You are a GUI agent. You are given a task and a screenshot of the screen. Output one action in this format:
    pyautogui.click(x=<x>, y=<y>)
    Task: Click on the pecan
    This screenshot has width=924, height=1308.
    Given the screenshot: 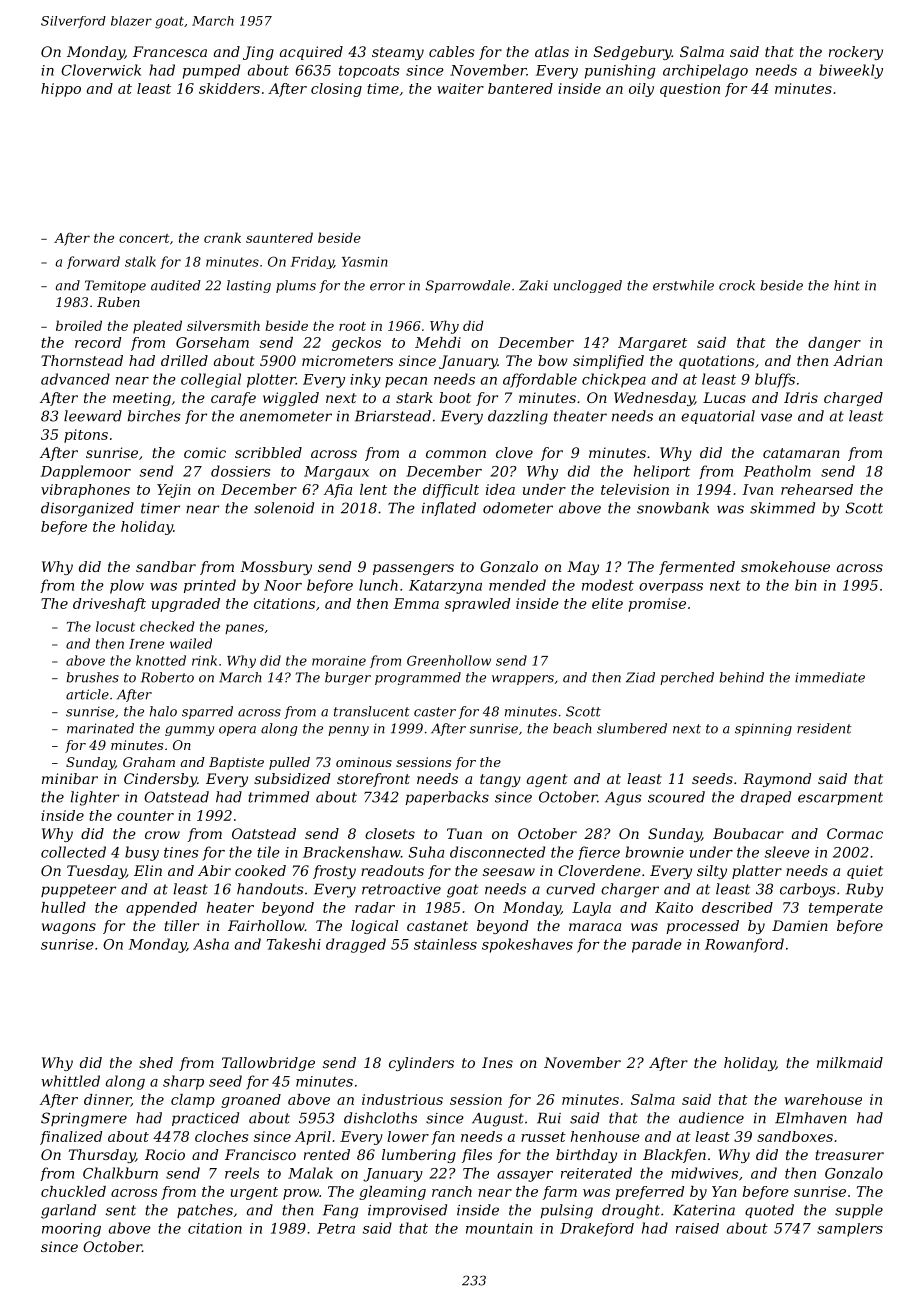 What is the action you would take?
    pyautogui.click(x=406, y=382)
